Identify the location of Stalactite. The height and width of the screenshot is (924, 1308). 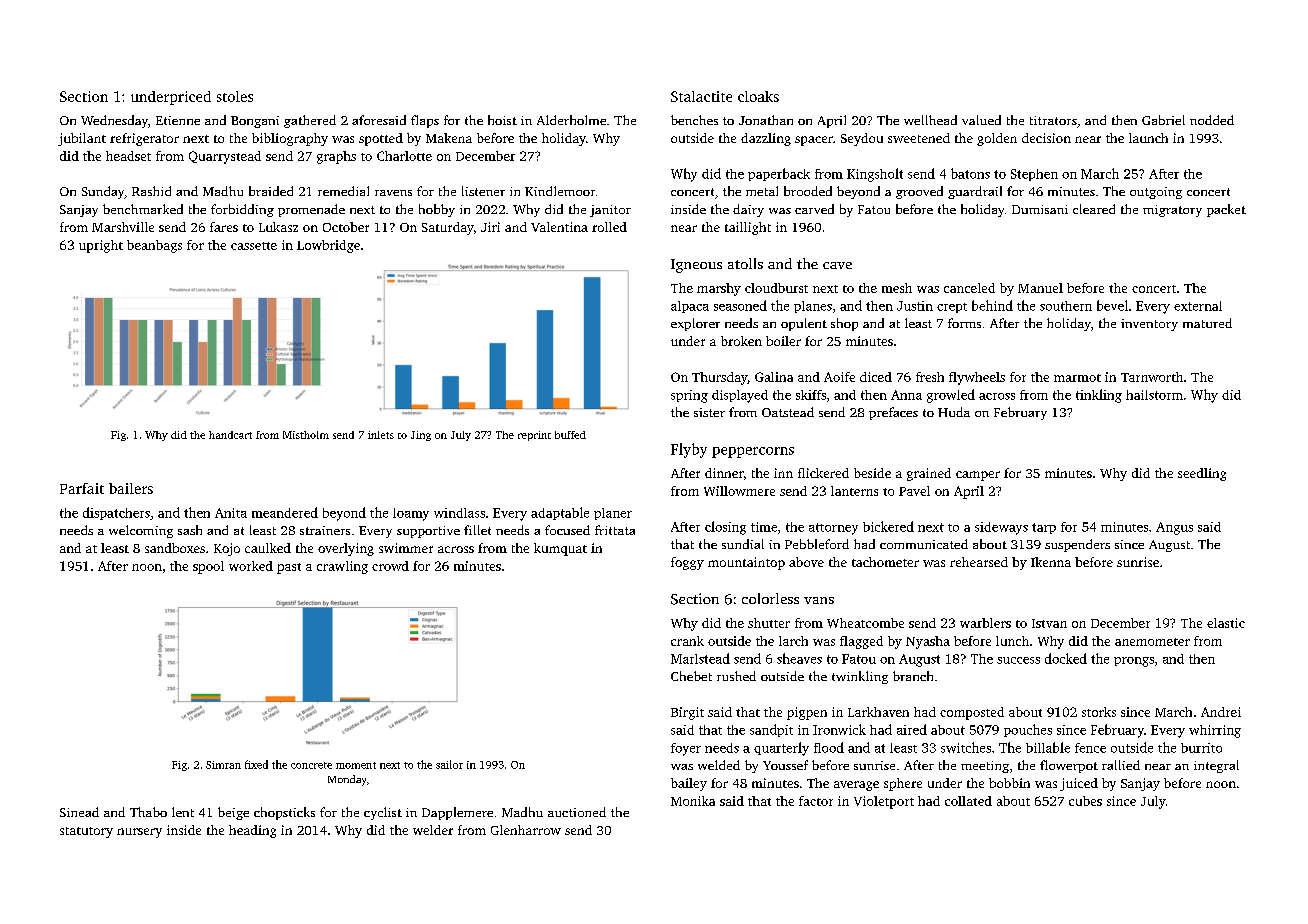
(701, 96).
